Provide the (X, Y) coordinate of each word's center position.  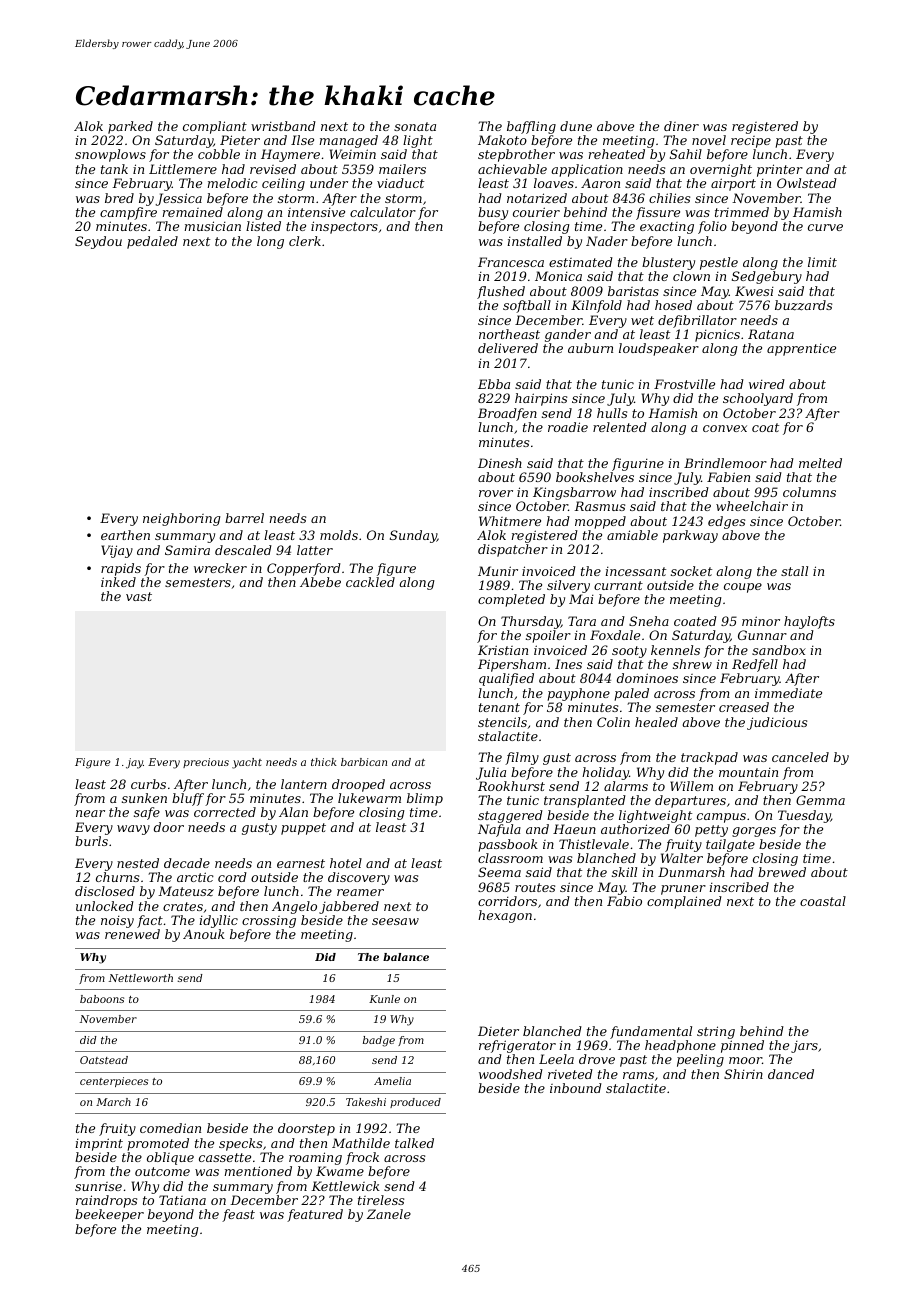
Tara (582, 621)
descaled (243, 550)
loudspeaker (659, 349)
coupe (743, 588)
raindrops (106, 1201)
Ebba (494, 384)
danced (791, 1074)
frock (362, 1158)
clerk (305, 241)
